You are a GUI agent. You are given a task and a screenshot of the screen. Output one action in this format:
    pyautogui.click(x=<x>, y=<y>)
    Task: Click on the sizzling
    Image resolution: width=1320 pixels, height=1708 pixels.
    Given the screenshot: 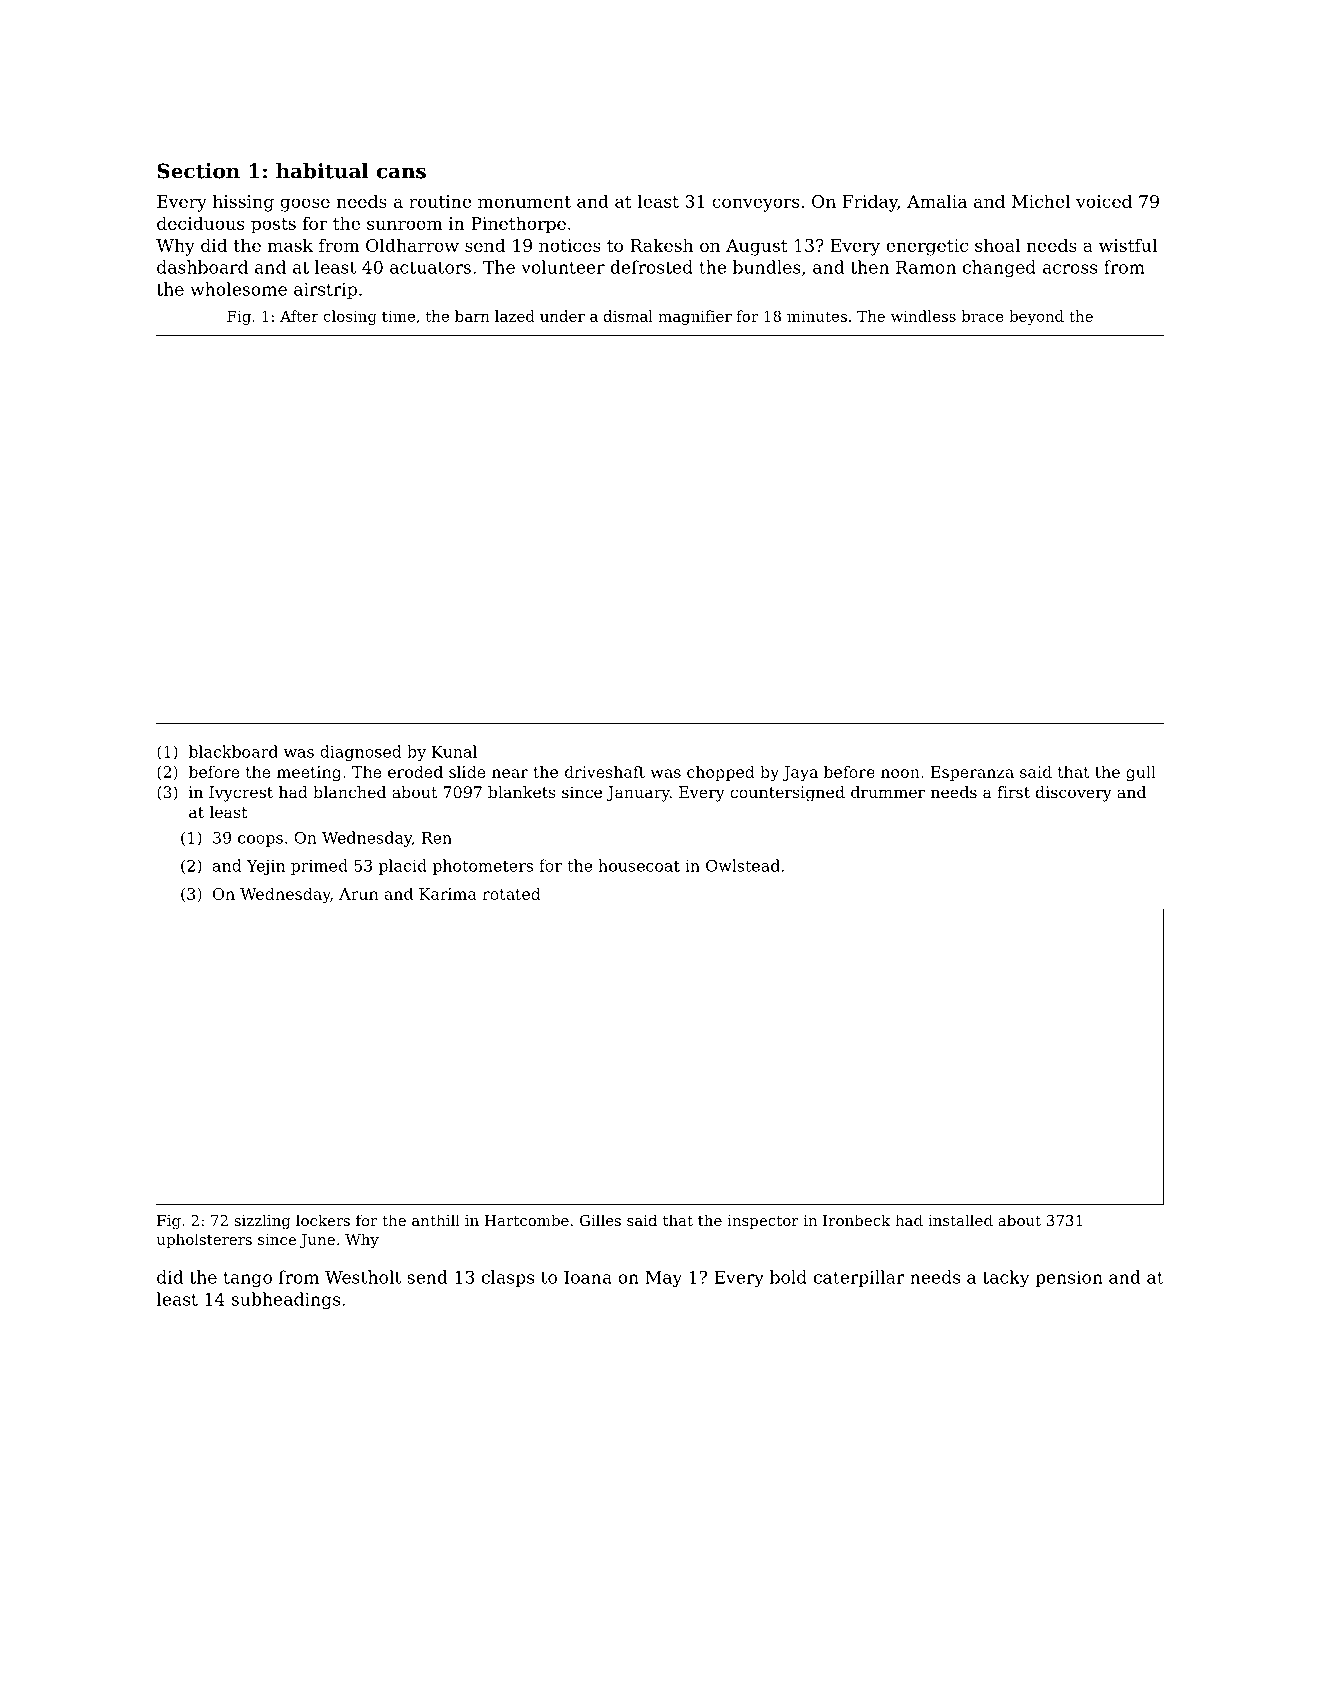 What is the action you would take?
    pyautogui.click(x=262, y=1222)
